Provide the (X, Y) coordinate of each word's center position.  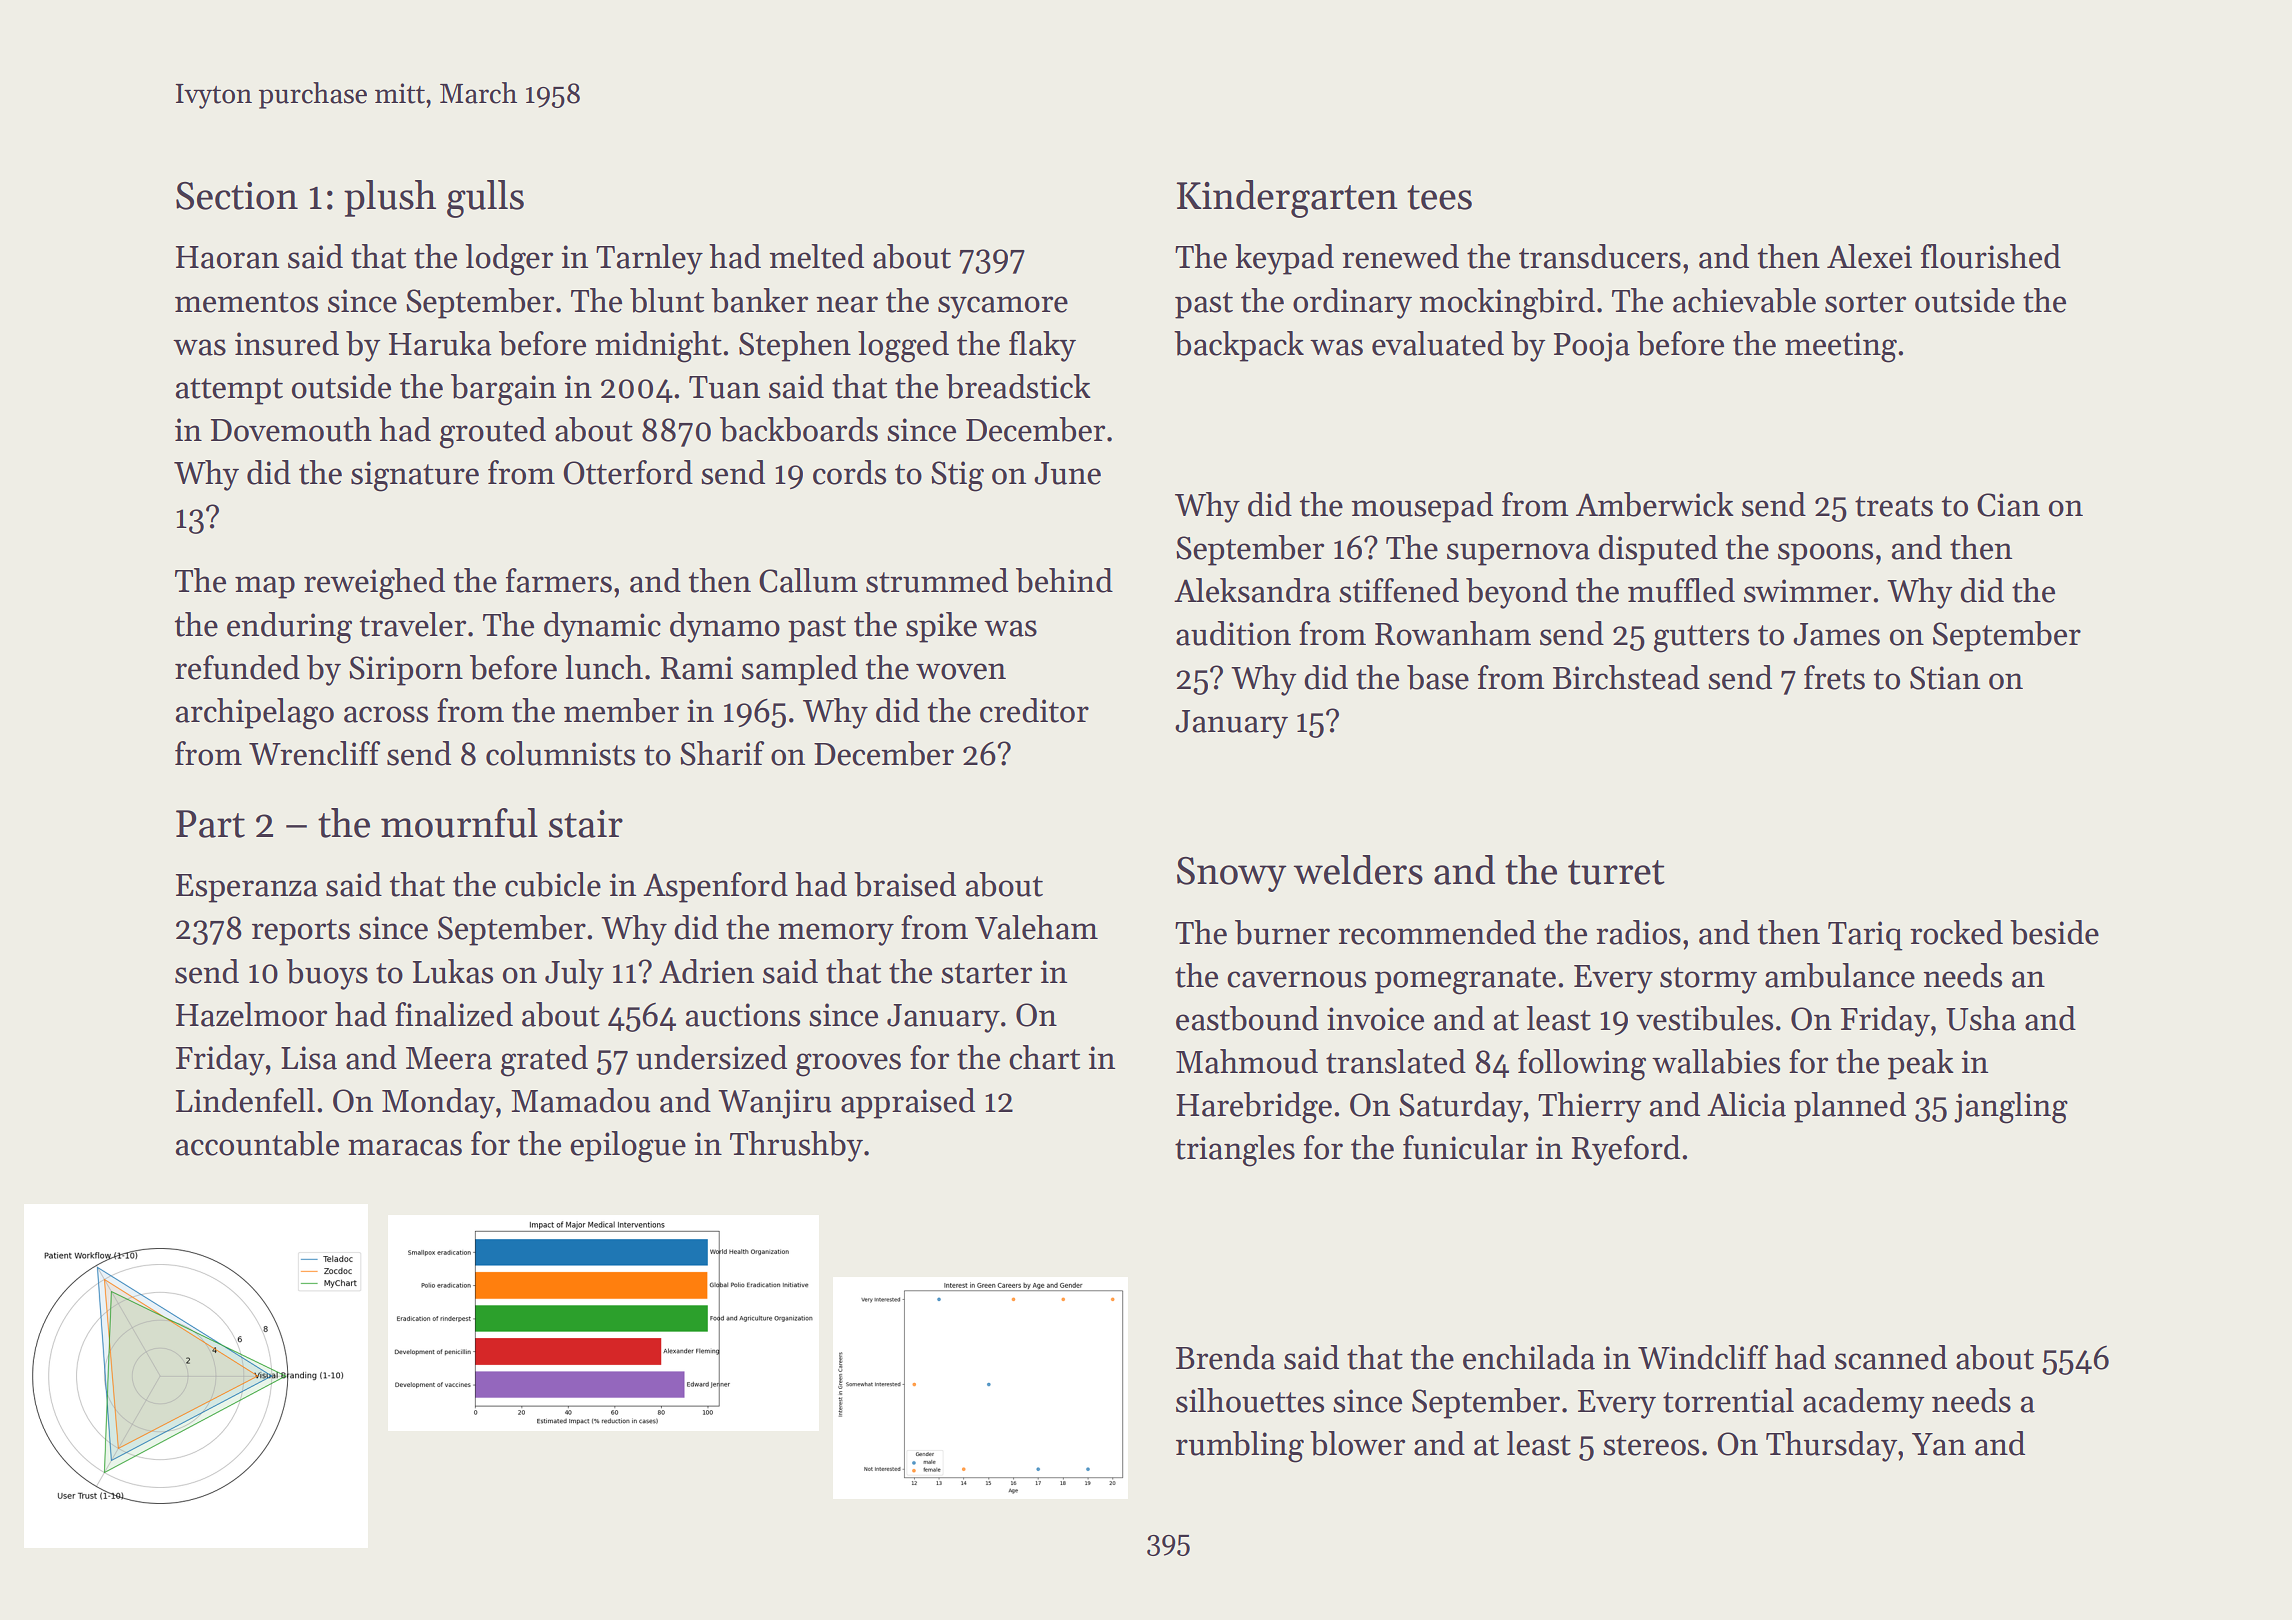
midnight (658, 347)
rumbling (1240, 1447)
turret (1616, 872)
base (1438, 677)
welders (1358, 870)
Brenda (1226, 1357)
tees (1439, 197)
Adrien (706, 971)
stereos (1651, 1445)
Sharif (722, 753)
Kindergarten (1287, 199)
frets (1834, 677)
